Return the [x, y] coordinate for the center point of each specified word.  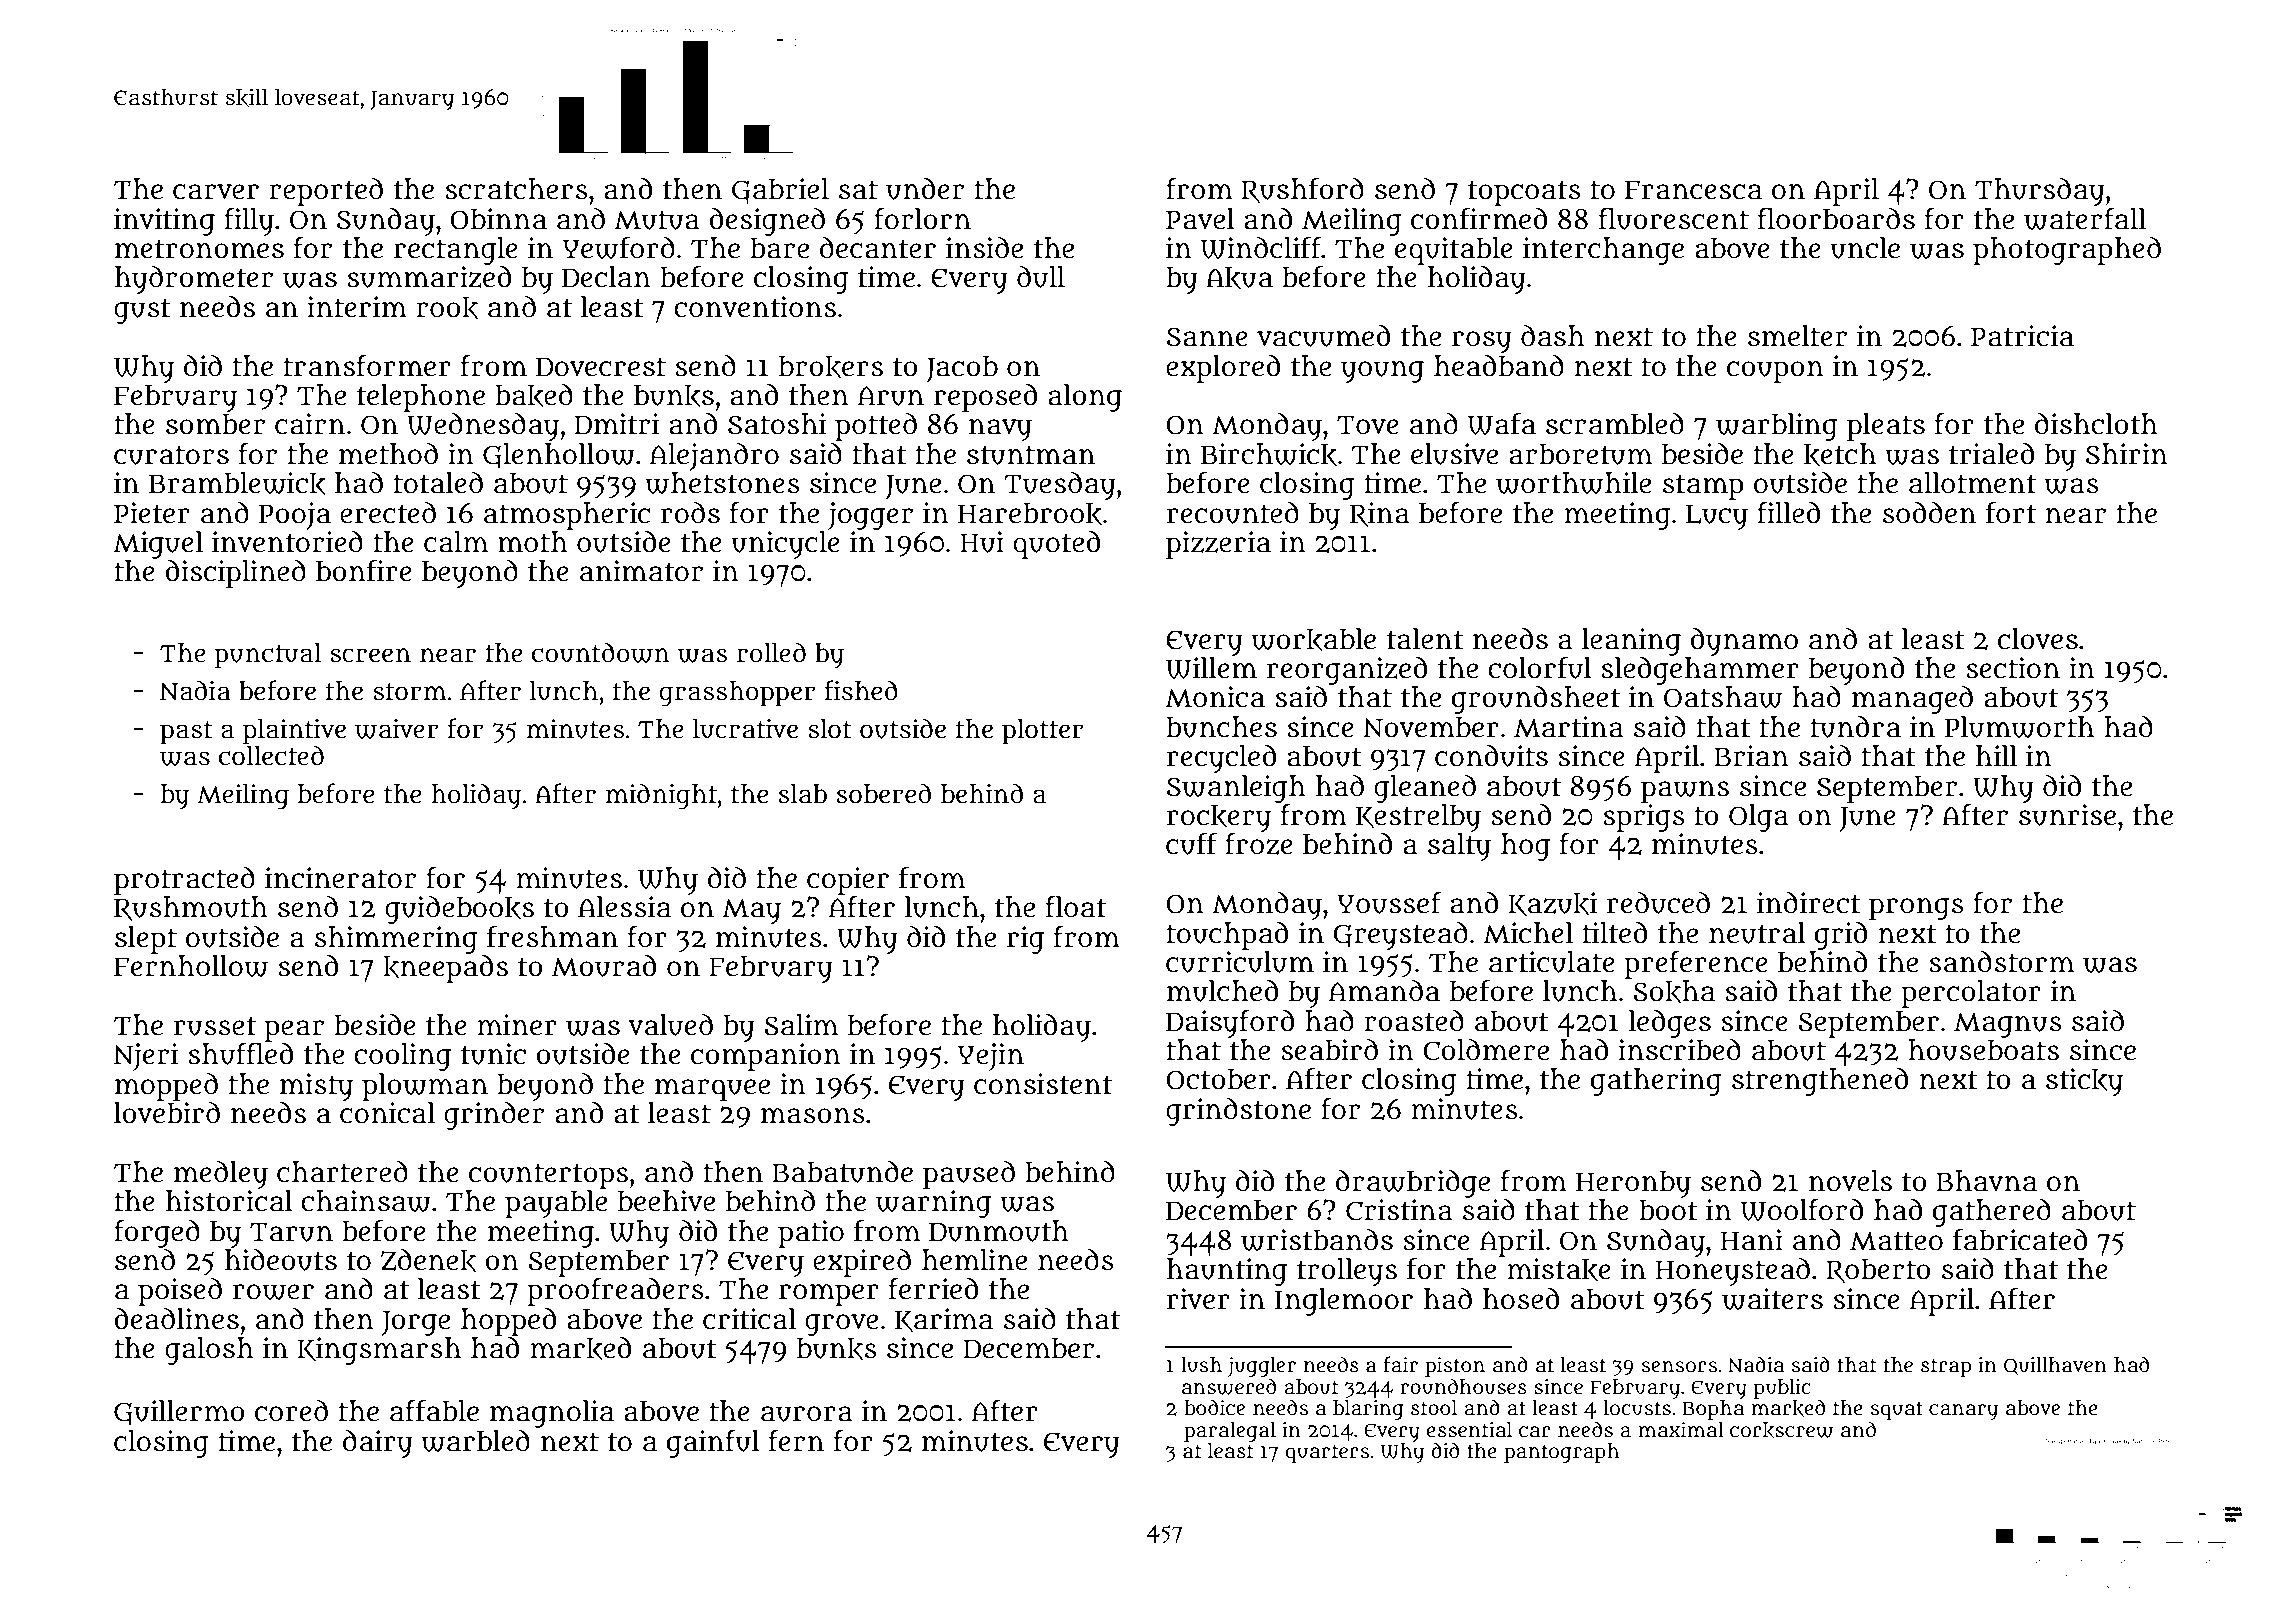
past [186, 733]
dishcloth [2096, 424]
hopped [508, 1322]
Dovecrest [601, 367]
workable [1313, 640]
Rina [1380, 514]
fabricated [2020, 1239]
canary [1963, 1412]
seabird [1329, 1050]
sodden [1929, 513]
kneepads [445, 969]
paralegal [1230, 1432]
